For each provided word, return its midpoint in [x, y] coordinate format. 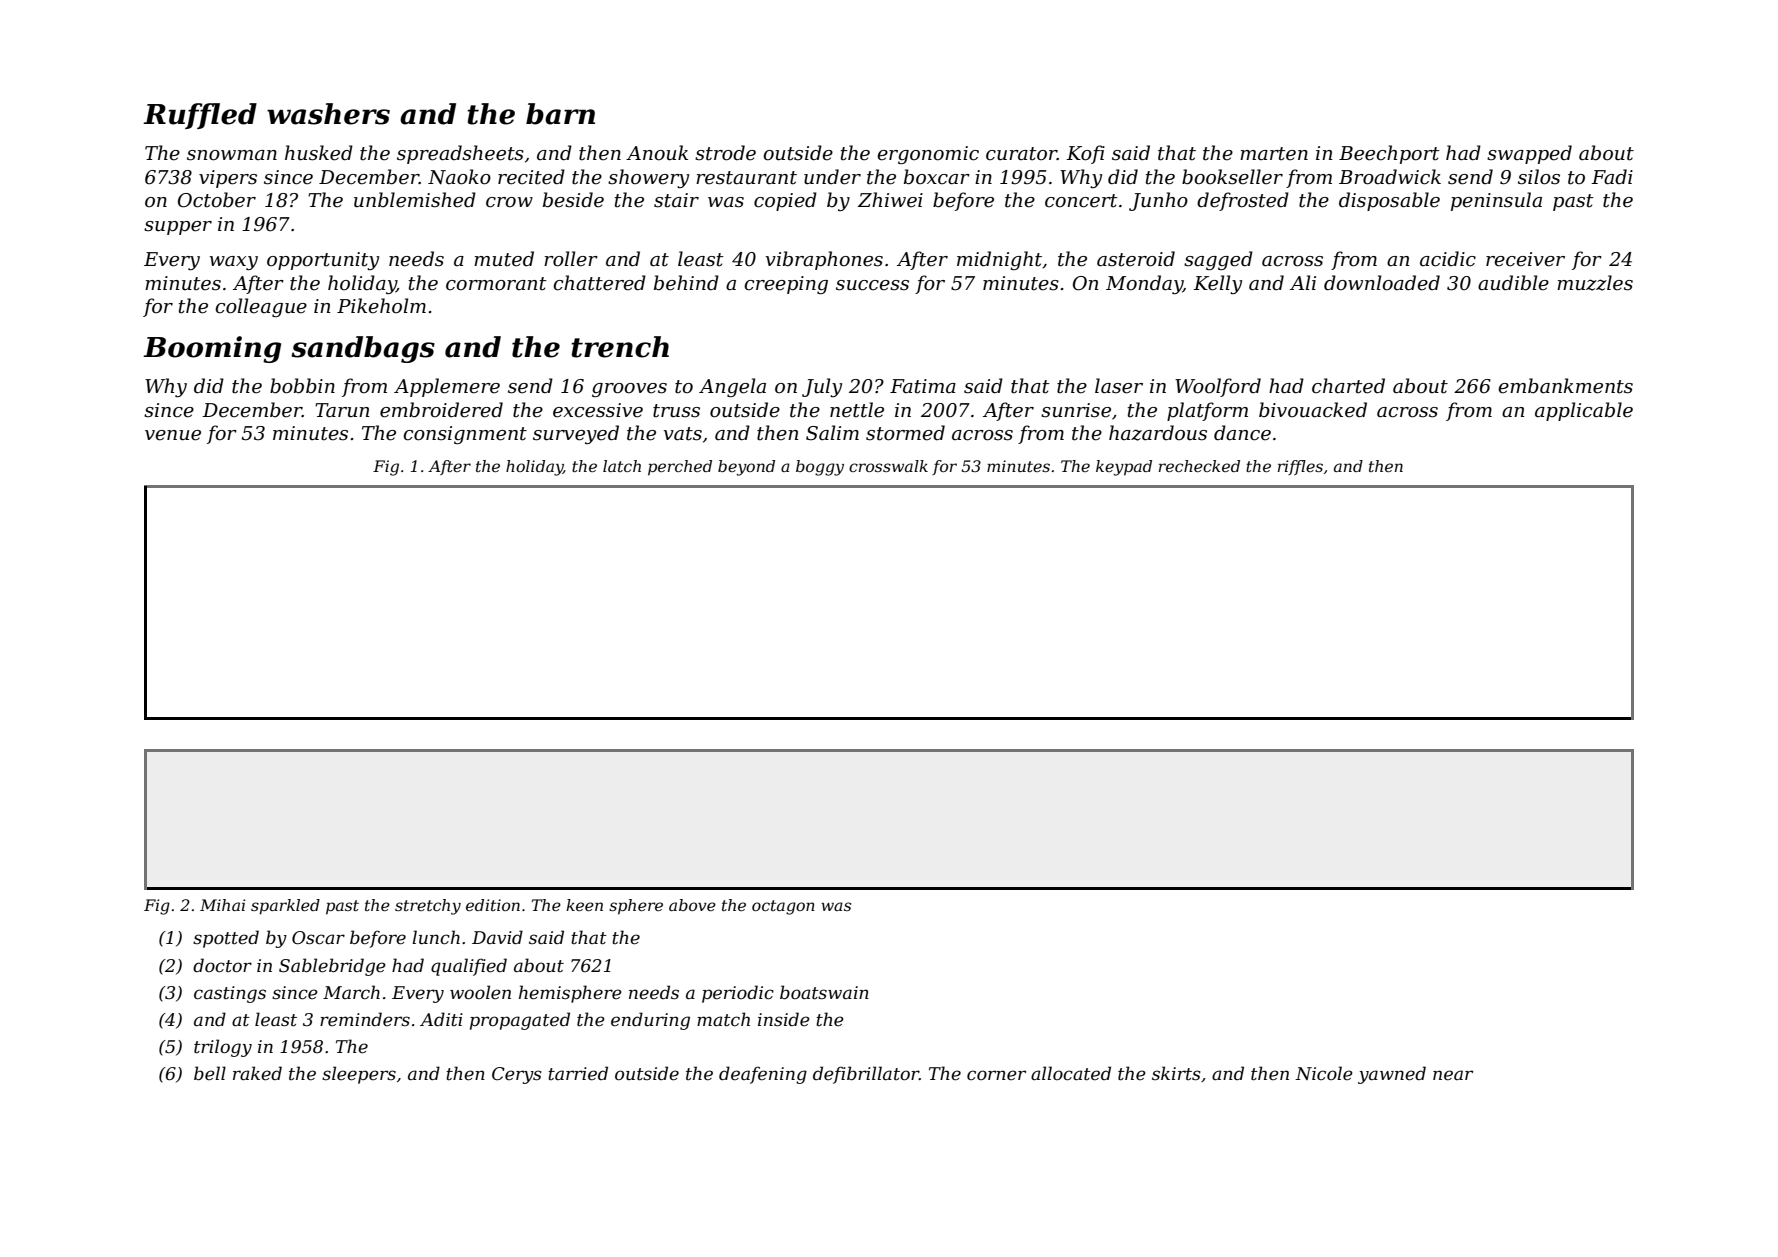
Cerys [517, 1075]
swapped [1529, 154]
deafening [763, 1075]
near [1453, 1075]
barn [560, 114]
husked [319, 153]
